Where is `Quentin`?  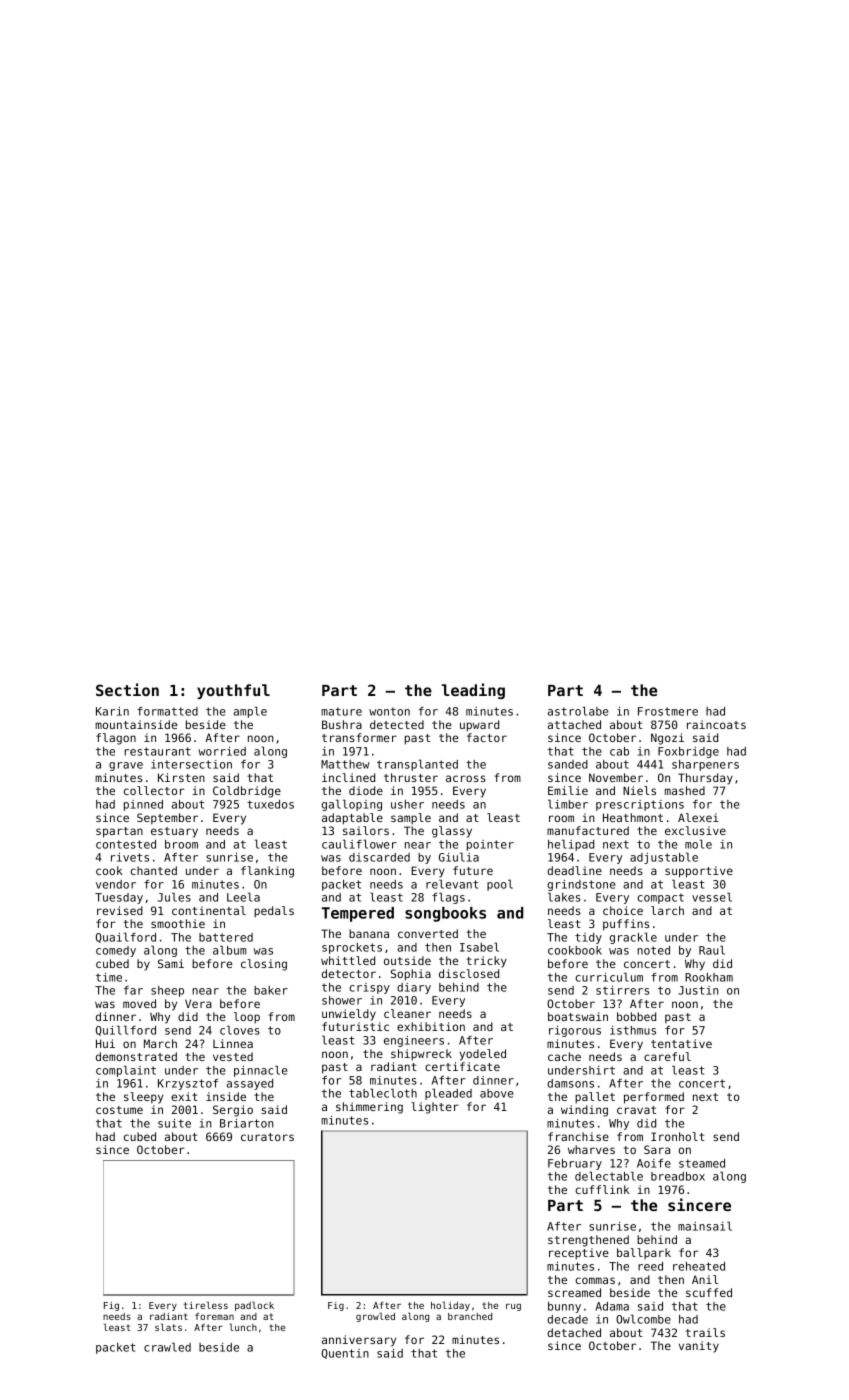 Quentin is located at coordinates (345, 1354).
